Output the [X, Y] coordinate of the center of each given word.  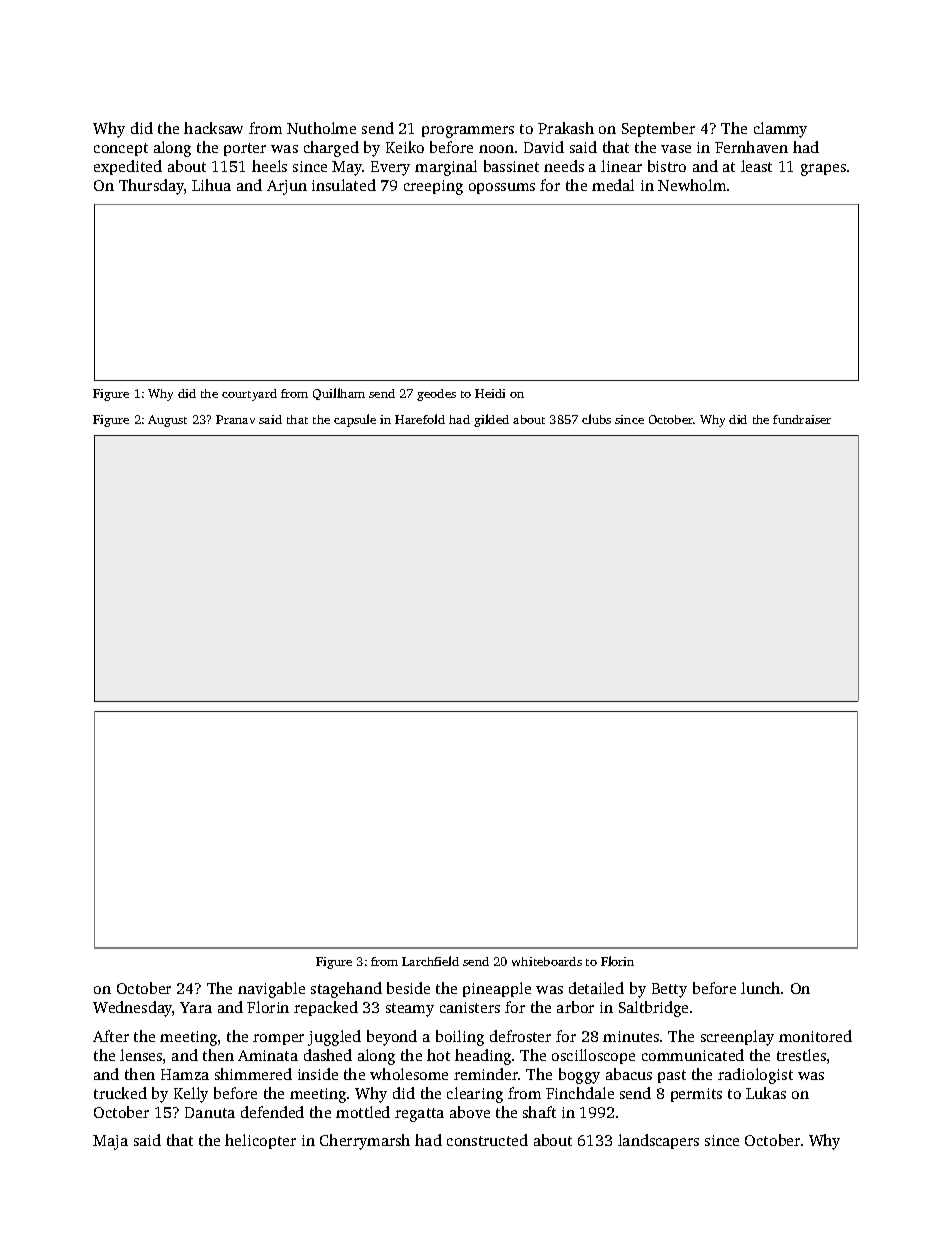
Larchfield [430, 961]
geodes [436, 395]
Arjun [287, 187]
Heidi [490, 393]
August [167, 421]
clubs [596, 419]
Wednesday [133, 1009]
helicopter [260, 1141]
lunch [760, 988]
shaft [539, 1112]
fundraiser [802, 419]
